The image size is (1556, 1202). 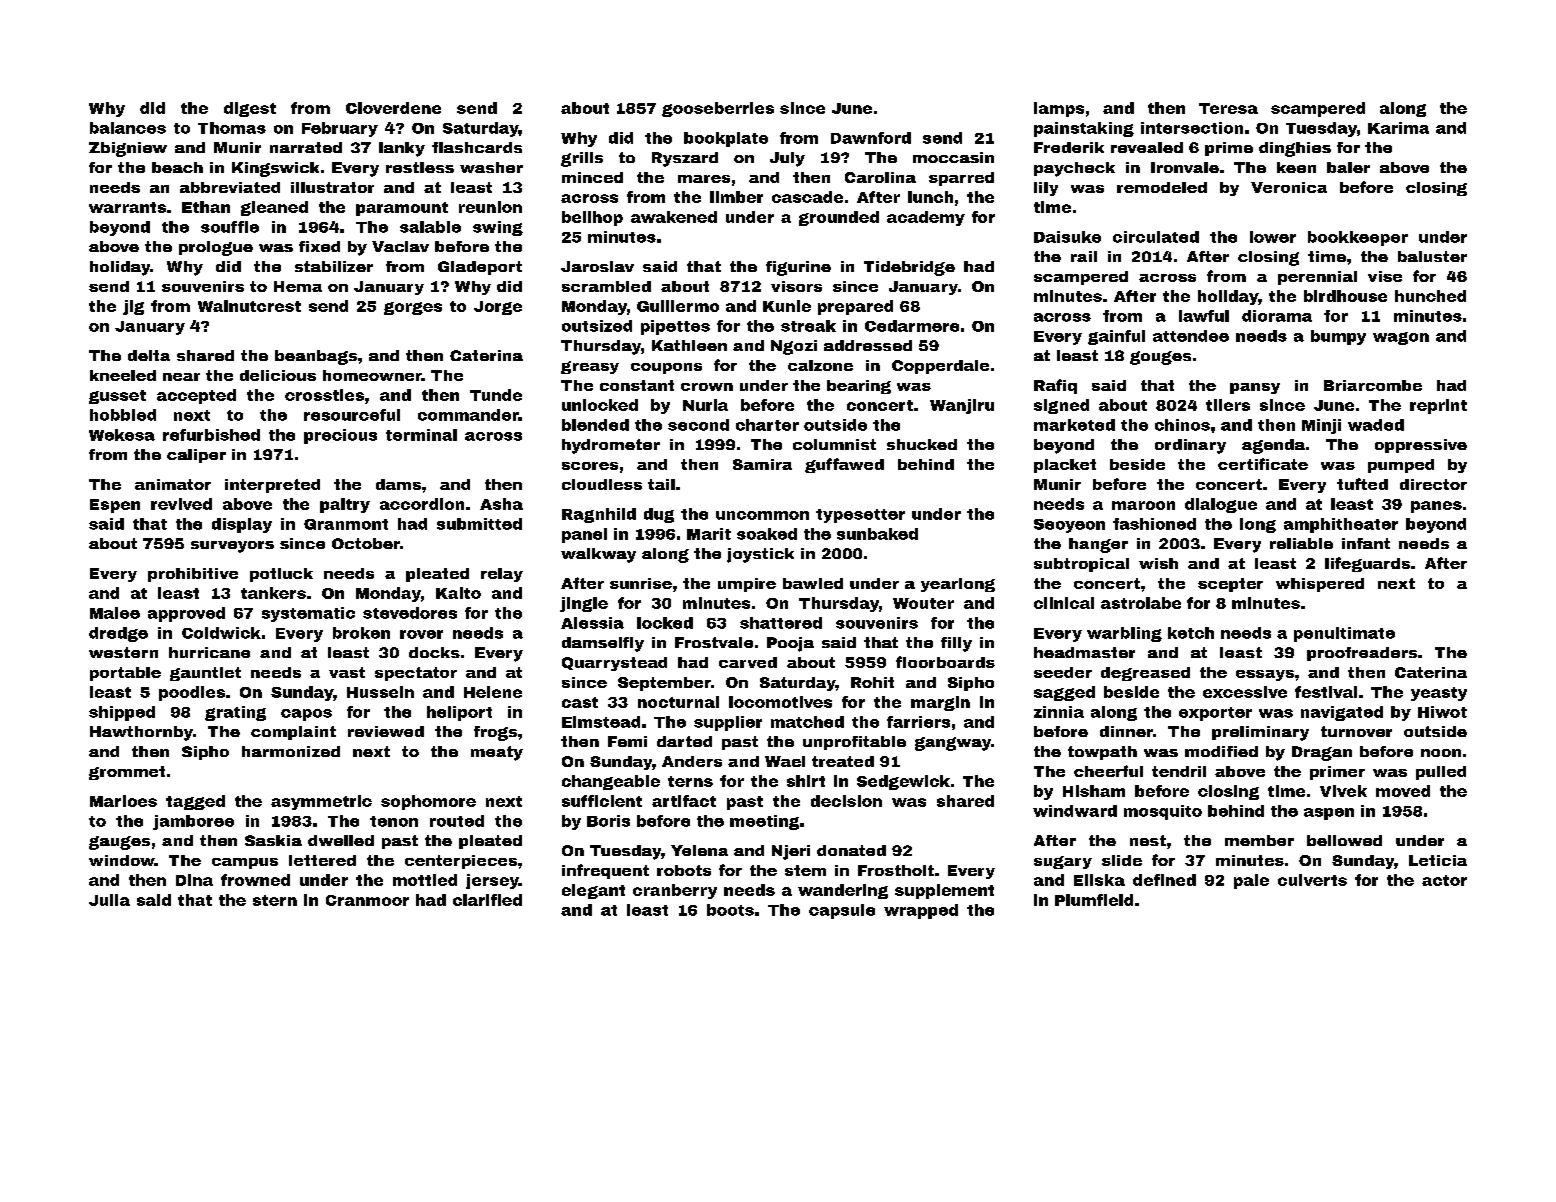 I want to click on Hiwot, so click(x=1442, y=712).
